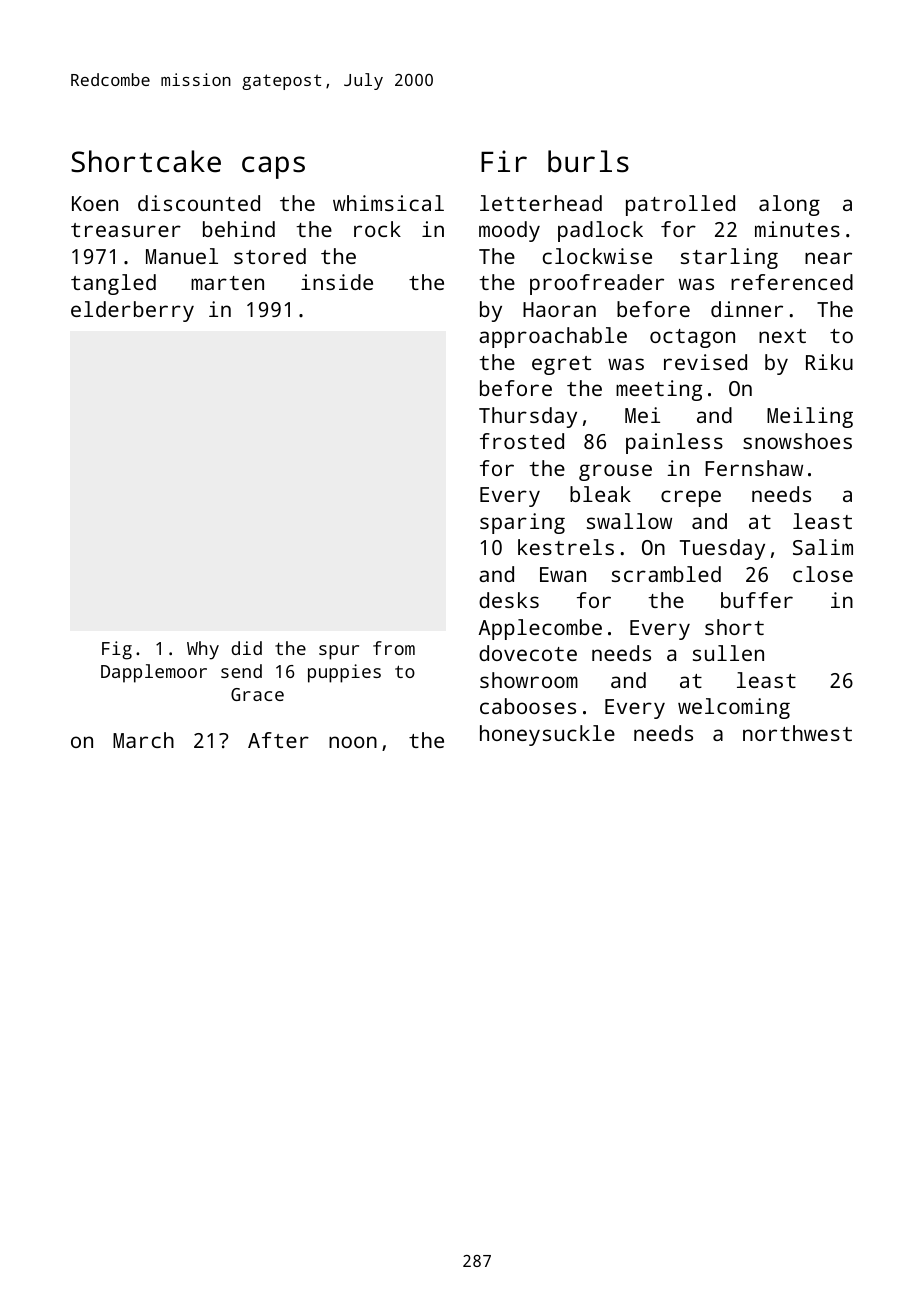 Image resolution: width=924 pixels, height=1314 pixels. Describe the element at coordinates (273, 167) in the document. I see `caps` at that location.
